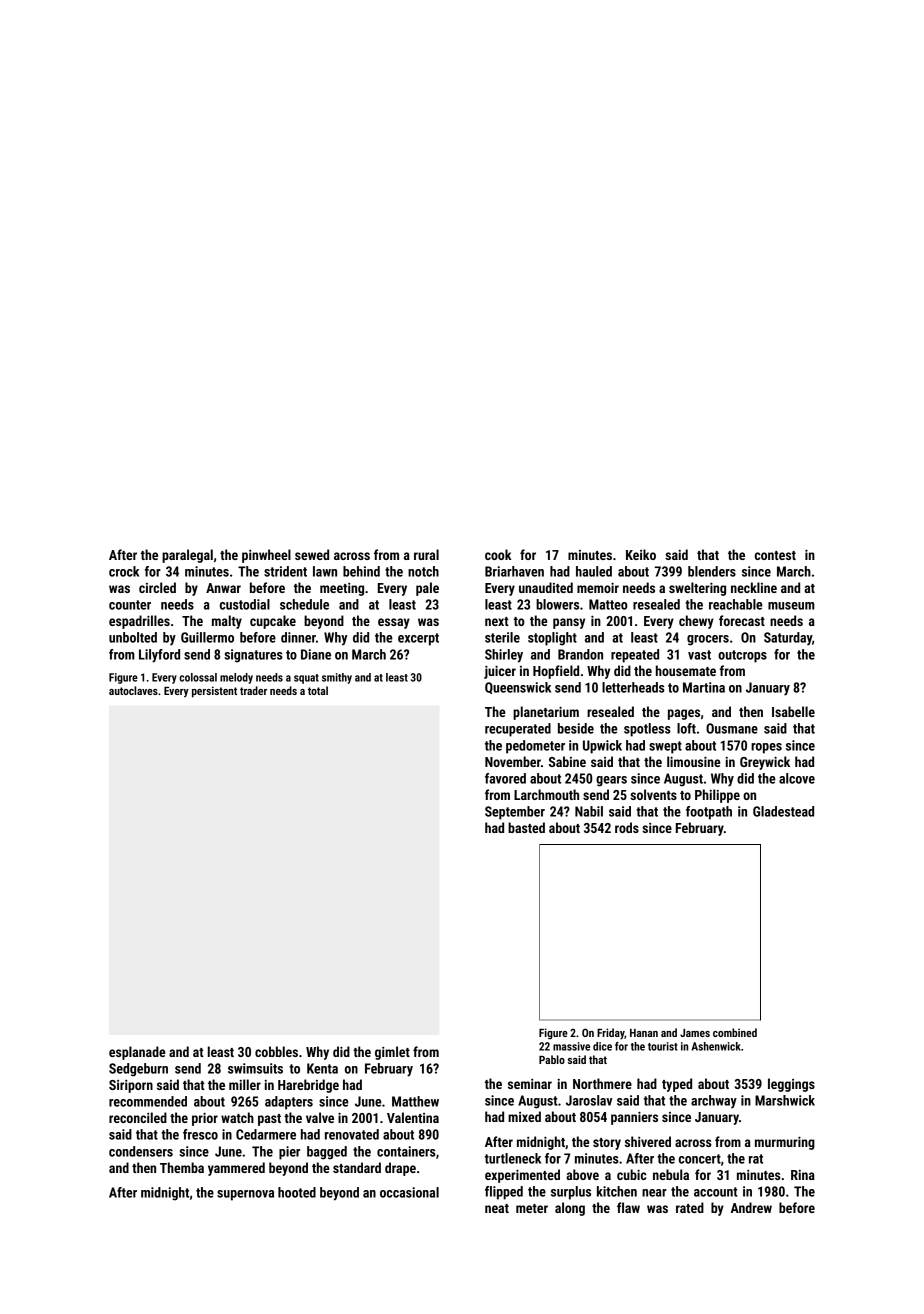  Describe the element at coordinates (427, 589) in the page. I see `pale` at that location.
